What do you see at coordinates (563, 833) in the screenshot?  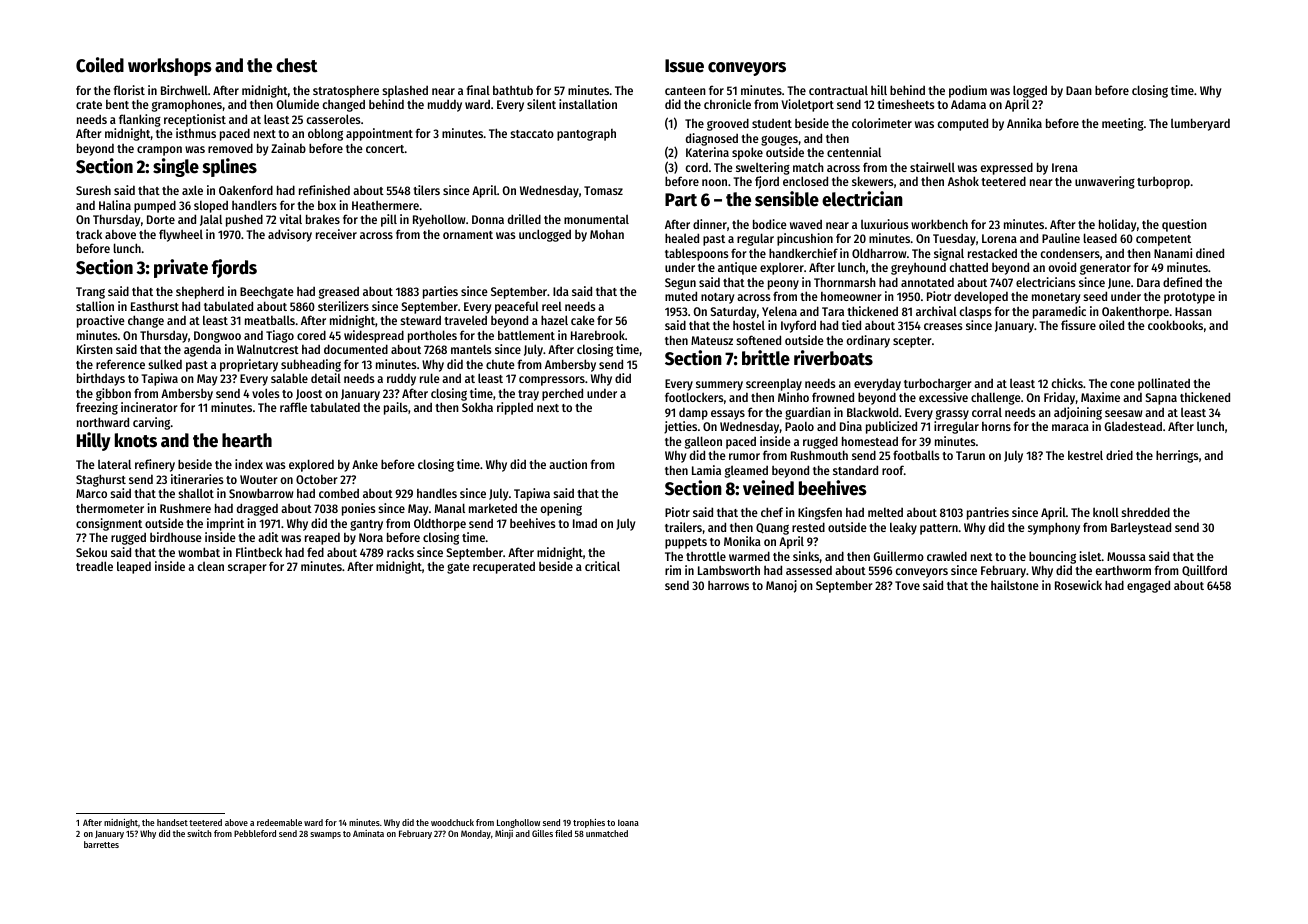 I see `filed` at bounding box center [563, 833].
